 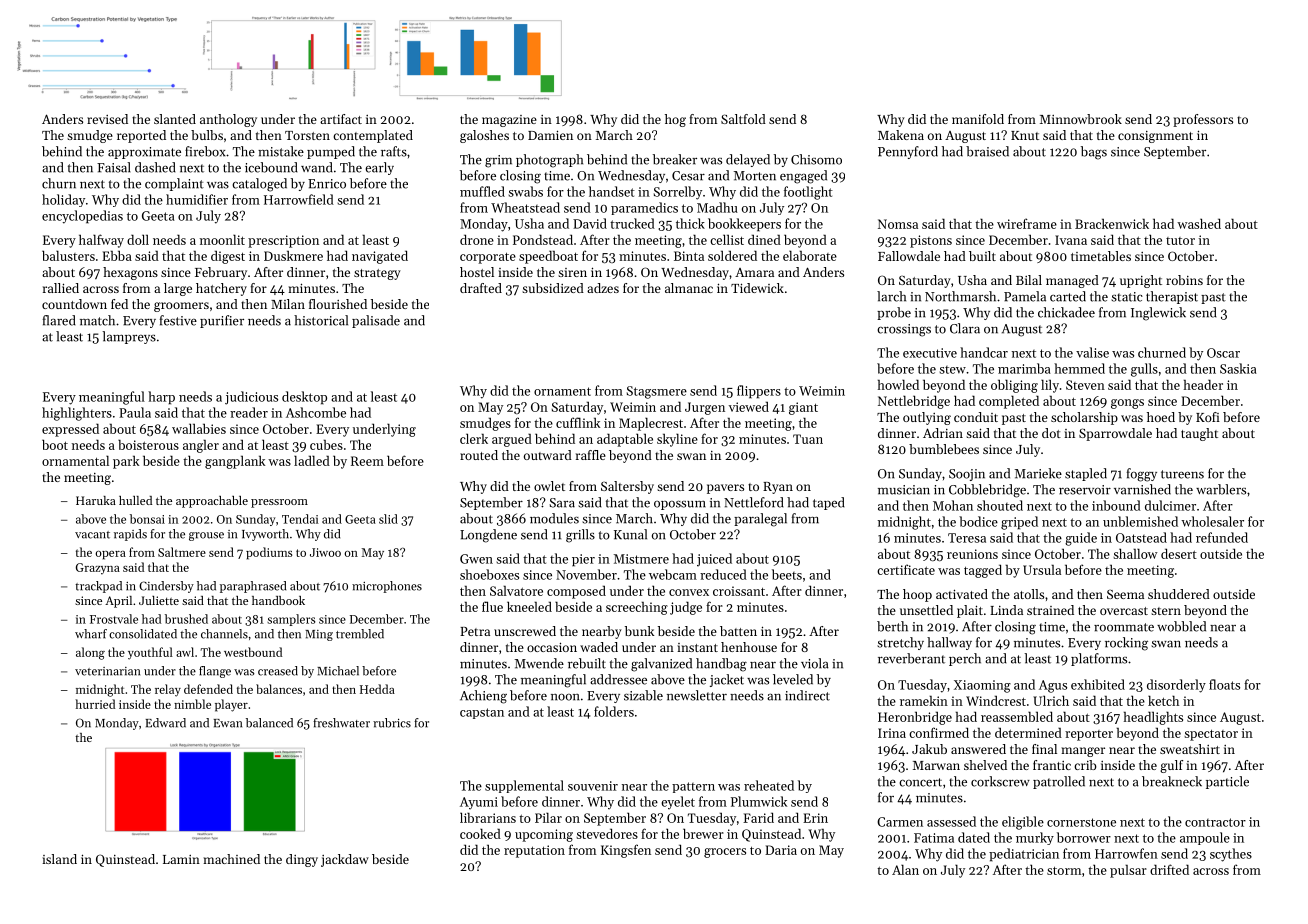 What do you see at coordinates (657, 392) in the screenshot?
I see `Stagsmere` at bounding box center [657, 392].
